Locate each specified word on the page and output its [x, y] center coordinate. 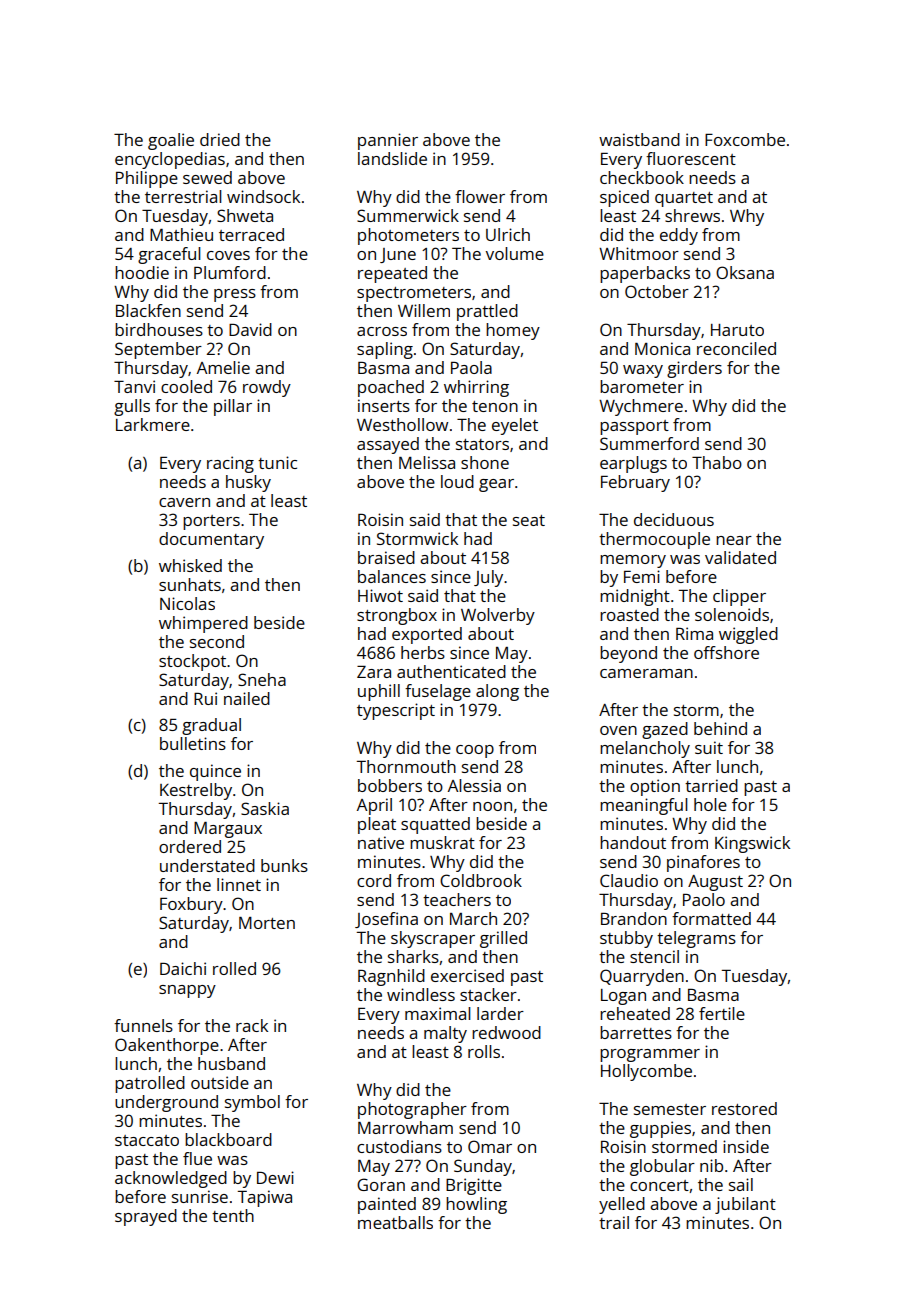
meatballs [395, 1222]
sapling [385, 350]
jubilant [745, 1205]
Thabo [717, 462]
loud [457, 481]
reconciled [736, 348]
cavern [184, 502]
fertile [722, 1013]
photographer [412, 1110]
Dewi [275, 1177]
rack [252, 1025]
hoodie [142, 272]
